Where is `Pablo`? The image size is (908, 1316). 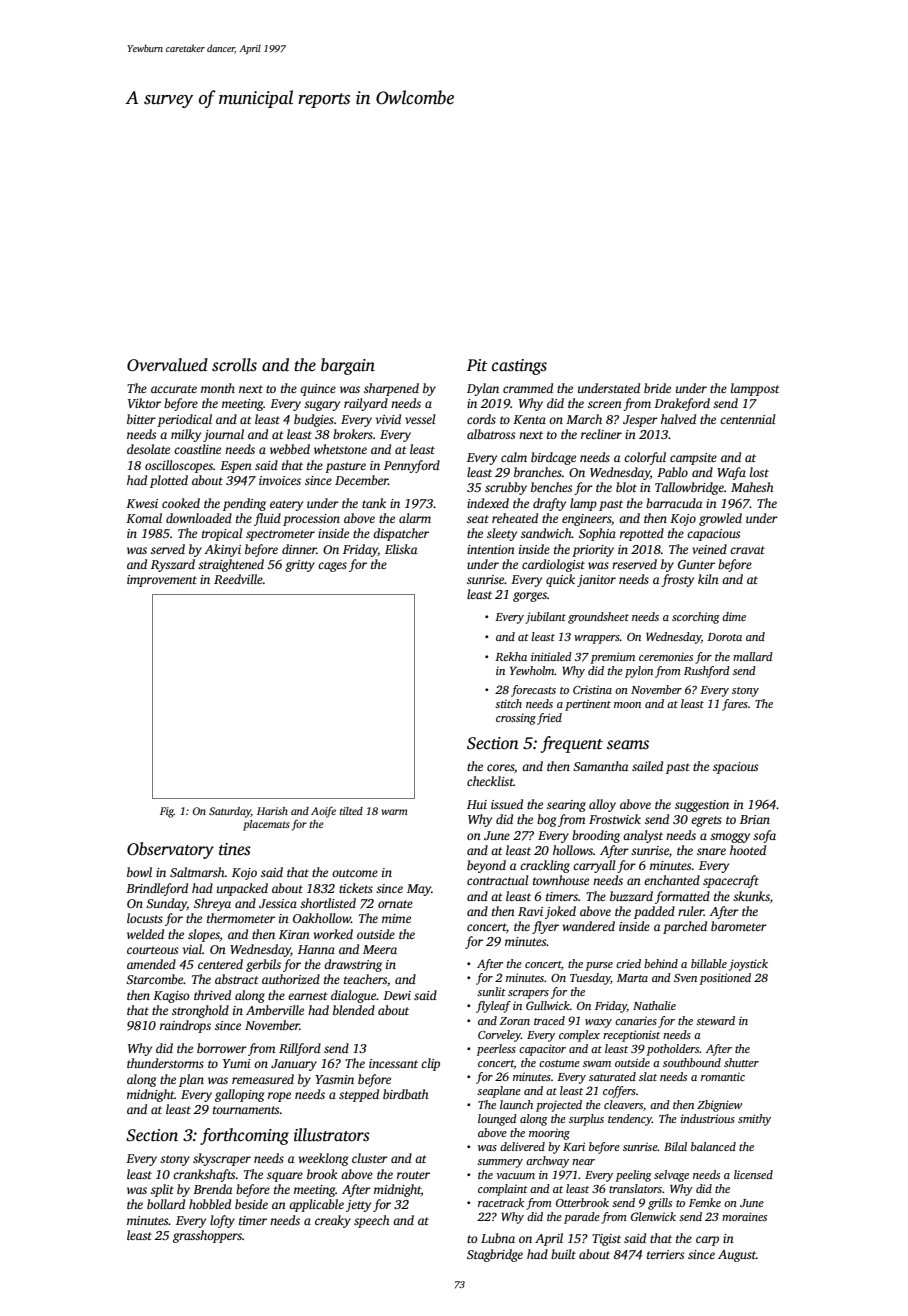 Pablo is located at coordinates (672, 472).
